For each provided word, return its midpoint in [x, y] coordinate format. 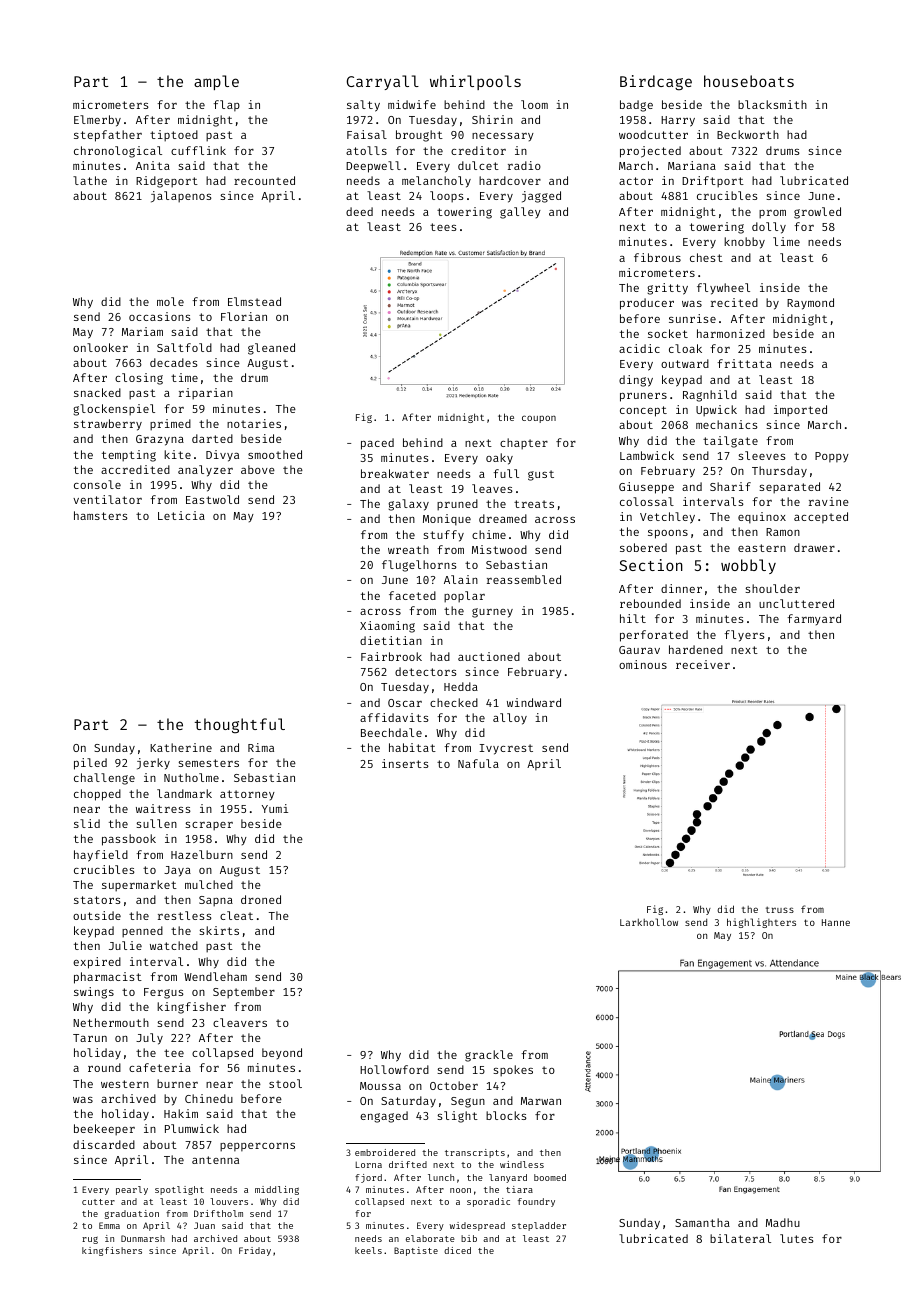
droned [261, 899]
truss [780, 909]
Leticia [181, 515]
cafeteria [160, 1067]
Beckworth [748, 134]
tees [443, 227]
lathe [90, 180]
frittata [744, 363]
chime [489, 534]
